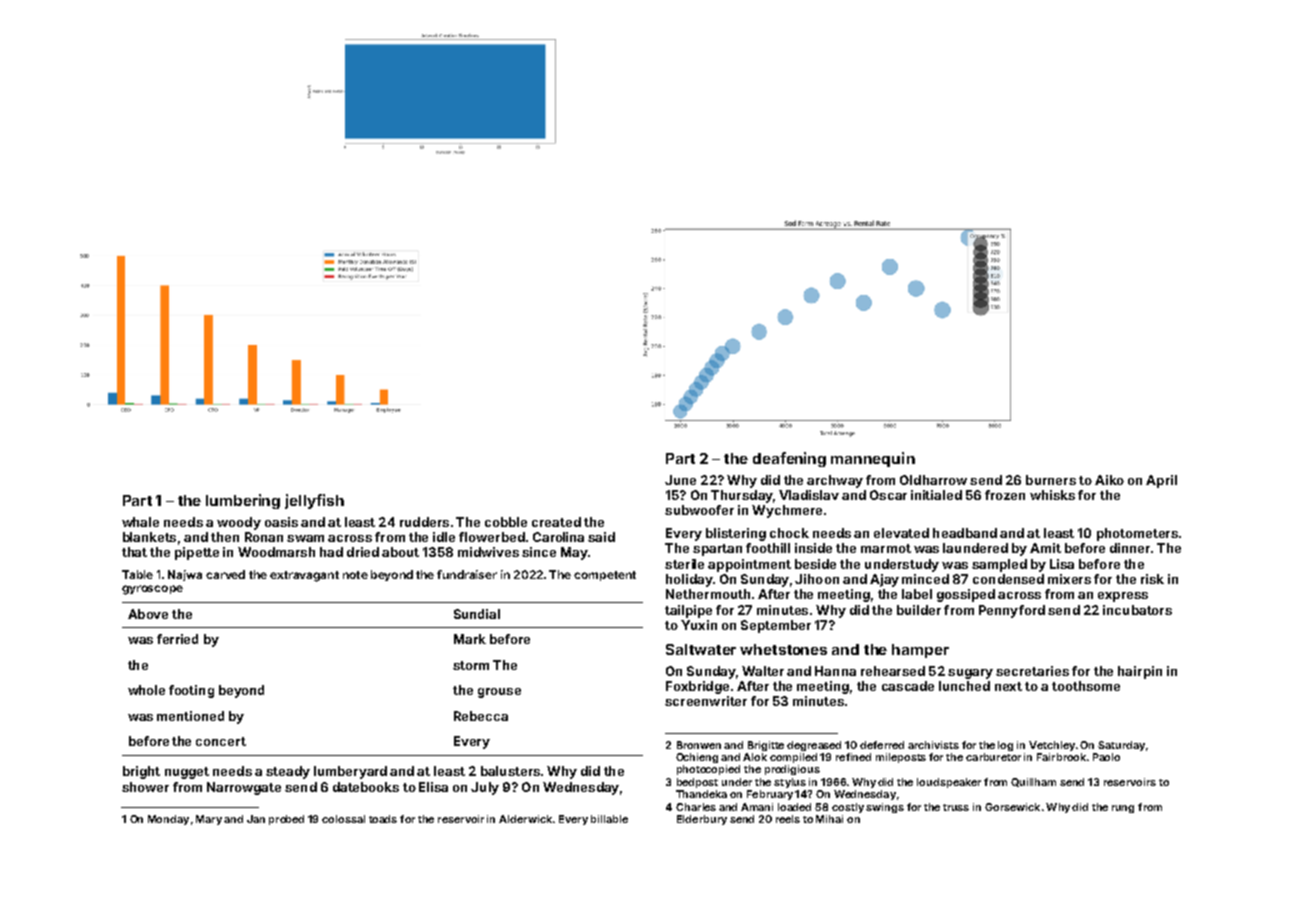  What do you see at coordinates (190, 716) in the screenshot?
I see `mentioned` at bounding box center [190, 716].
